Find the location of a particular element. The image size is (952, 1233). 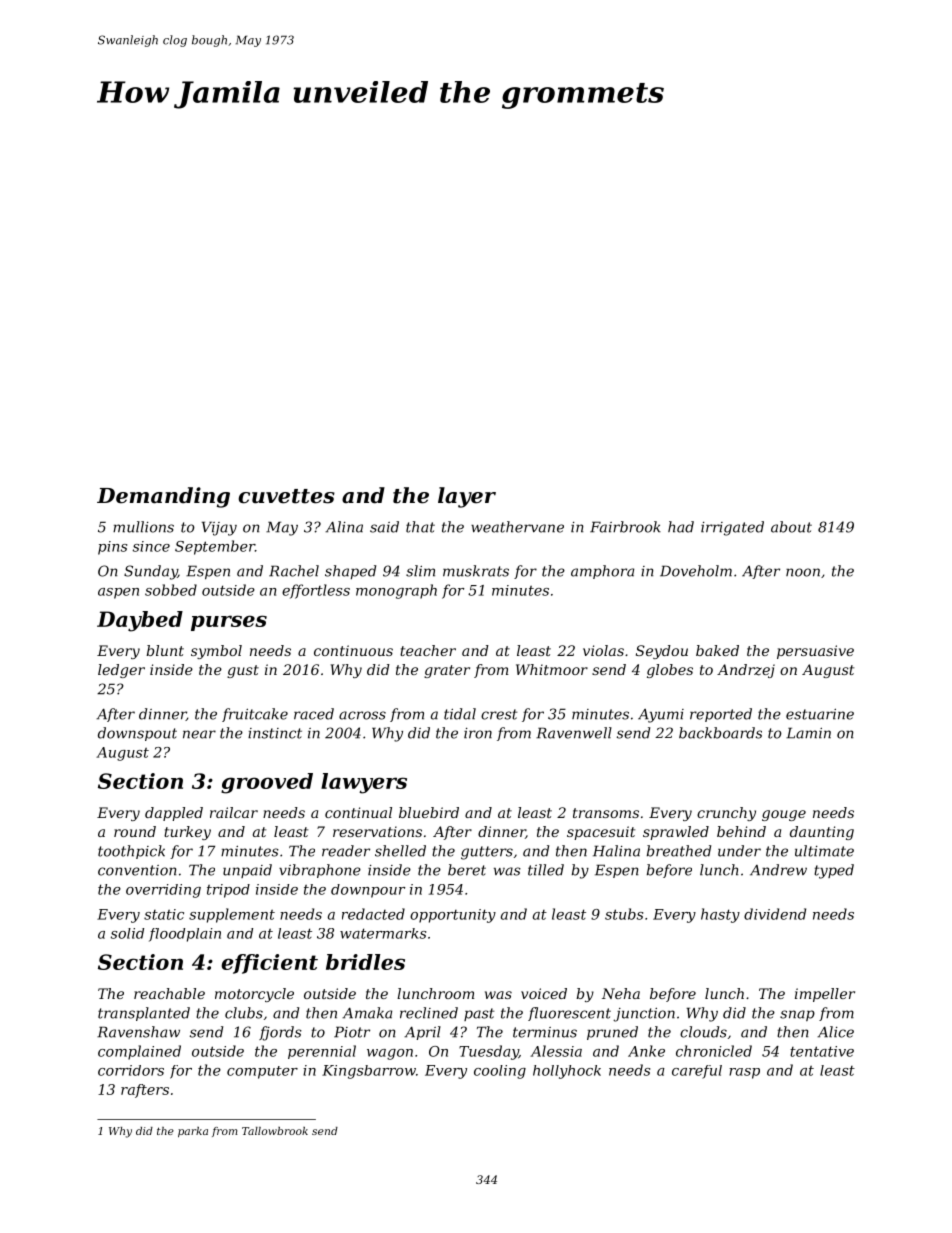

cooling is located at coordinates (500, 1072).
